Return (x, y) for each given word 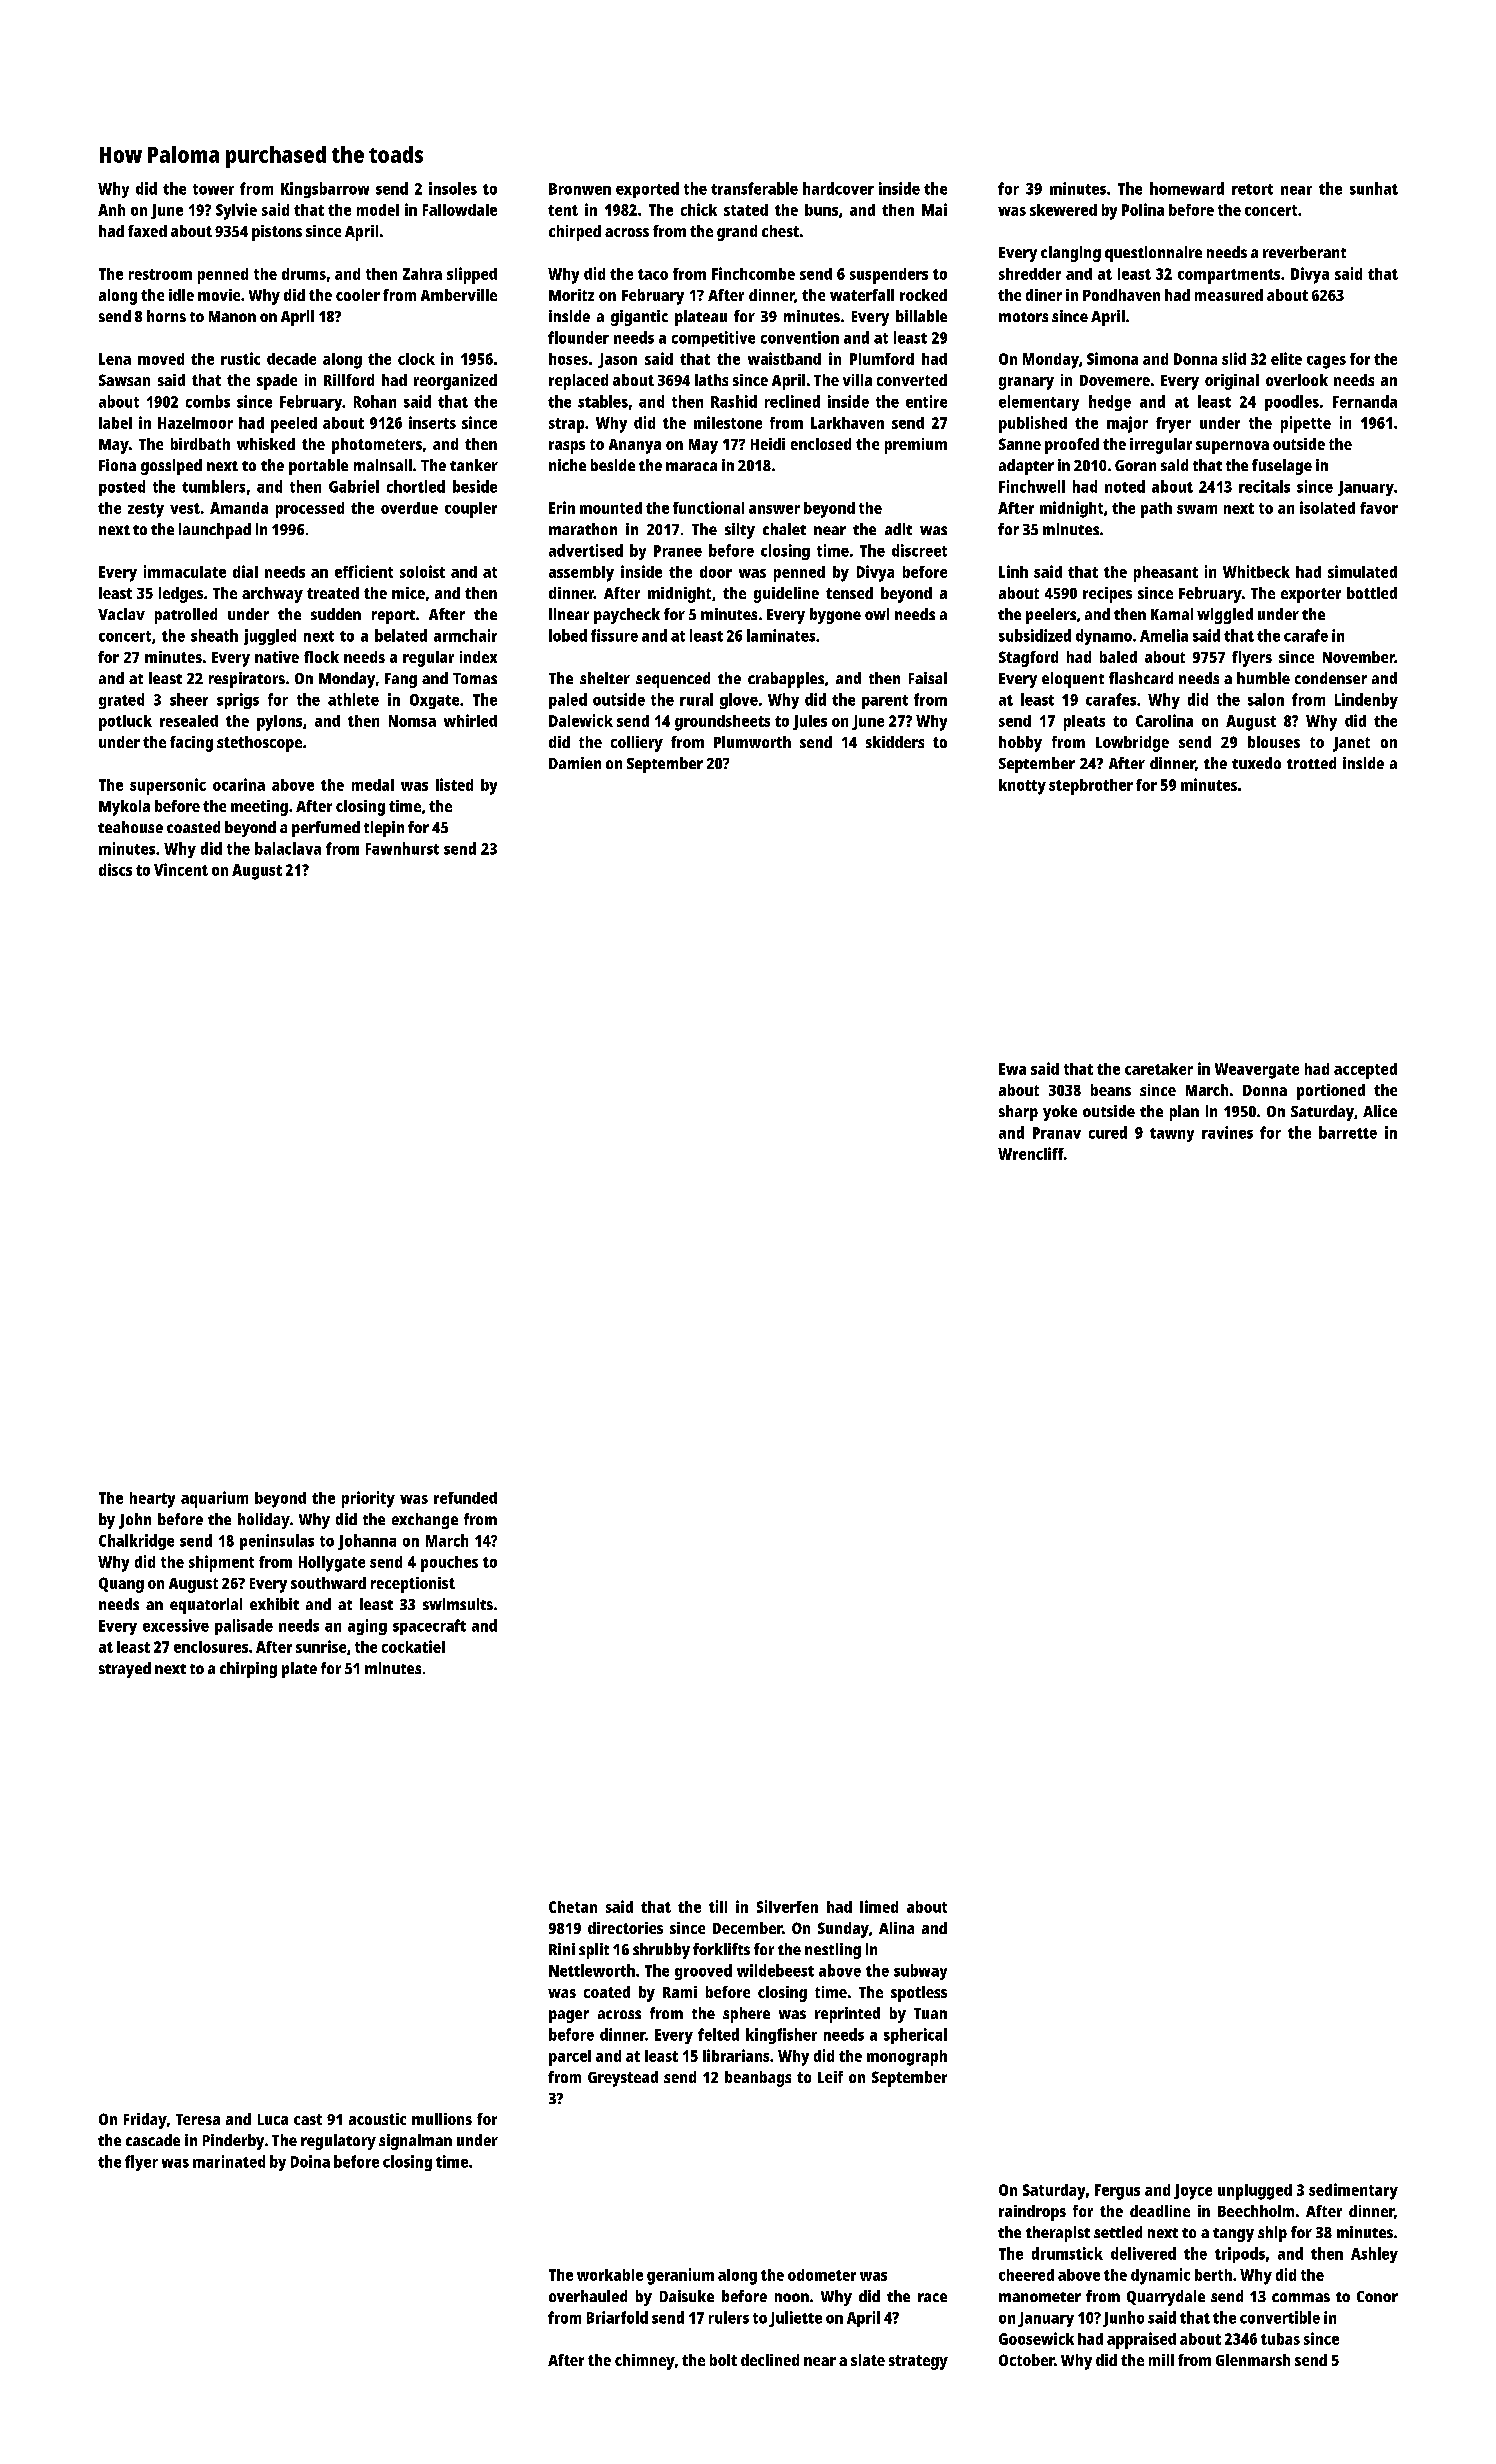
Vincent (181, 869)
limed (879, 1906)
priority (368, 1499)
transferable (754, 188)
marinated (229, 2161)
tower (213, 189)
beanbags (758, 2079)
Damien (575, 763)
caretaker (1159, 1069)
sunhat (1374, 188)
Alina (896, 1928)
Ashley (1374, 2255)
